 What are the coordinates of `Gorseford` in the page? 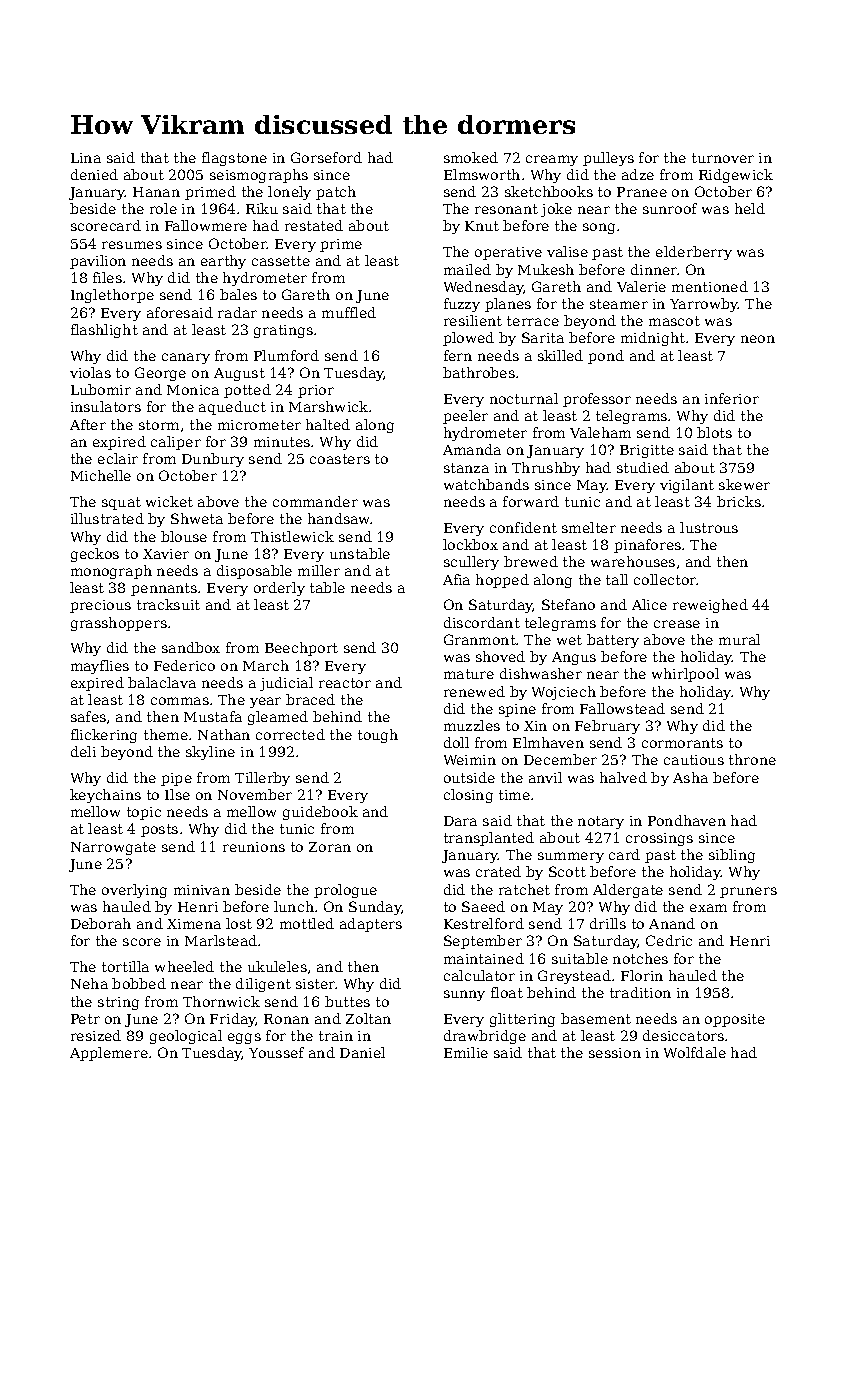 It's located at (326, 157).
